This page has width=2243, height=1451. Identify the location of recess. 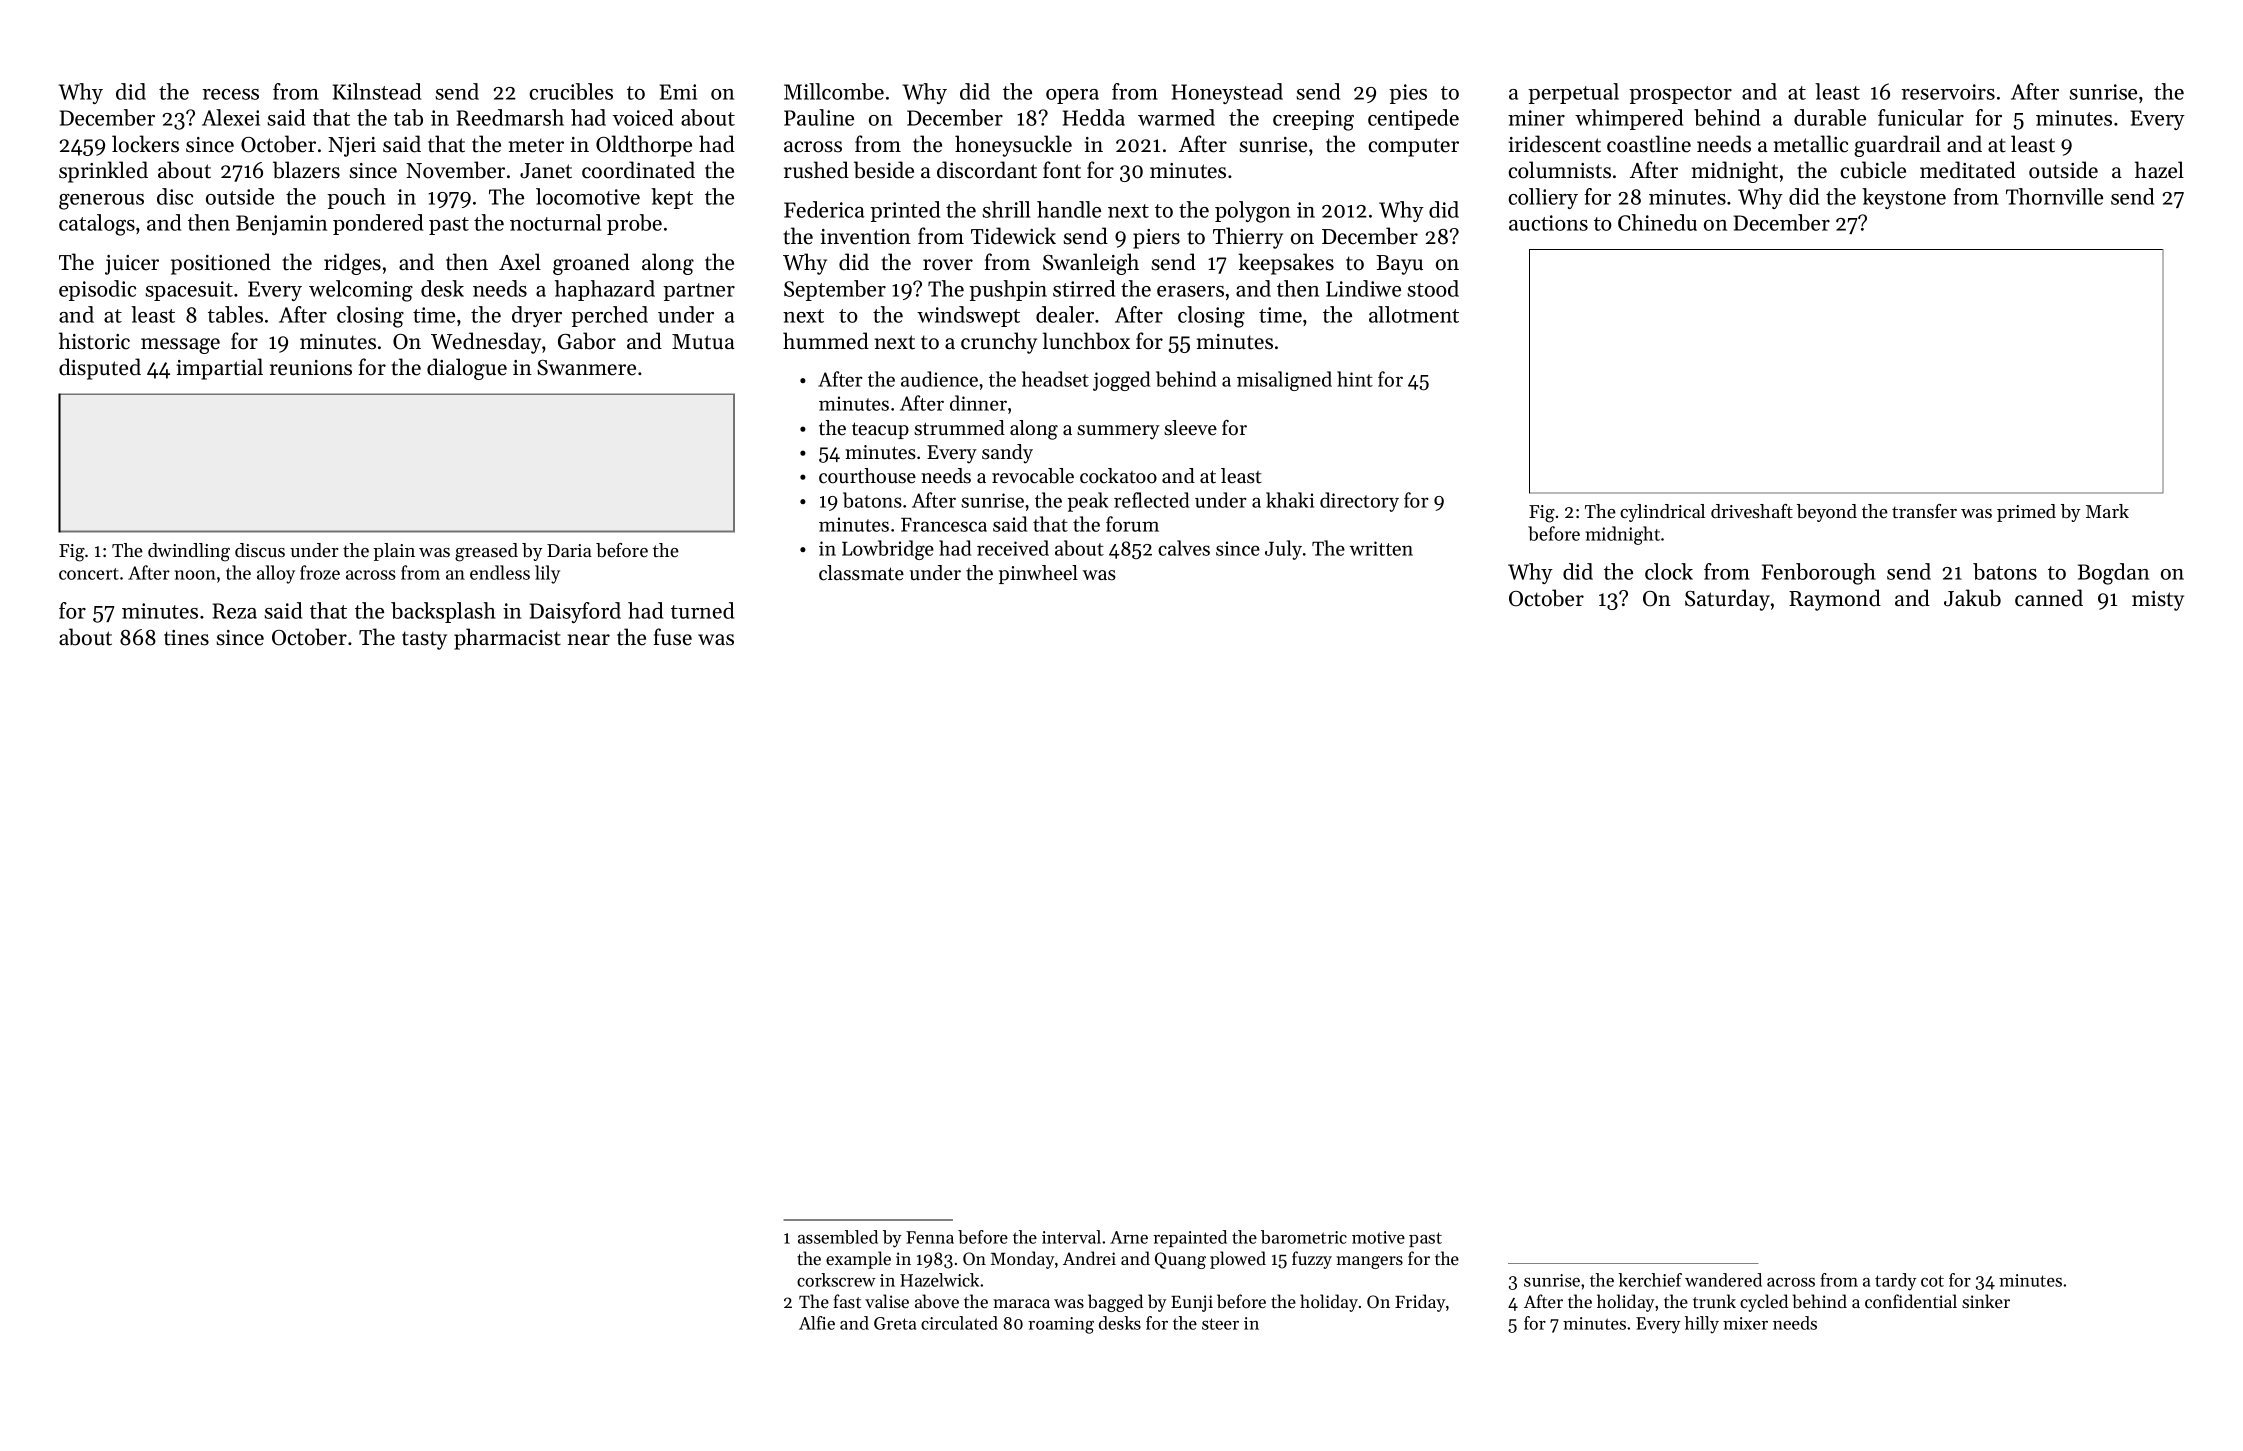
(230, 94).
